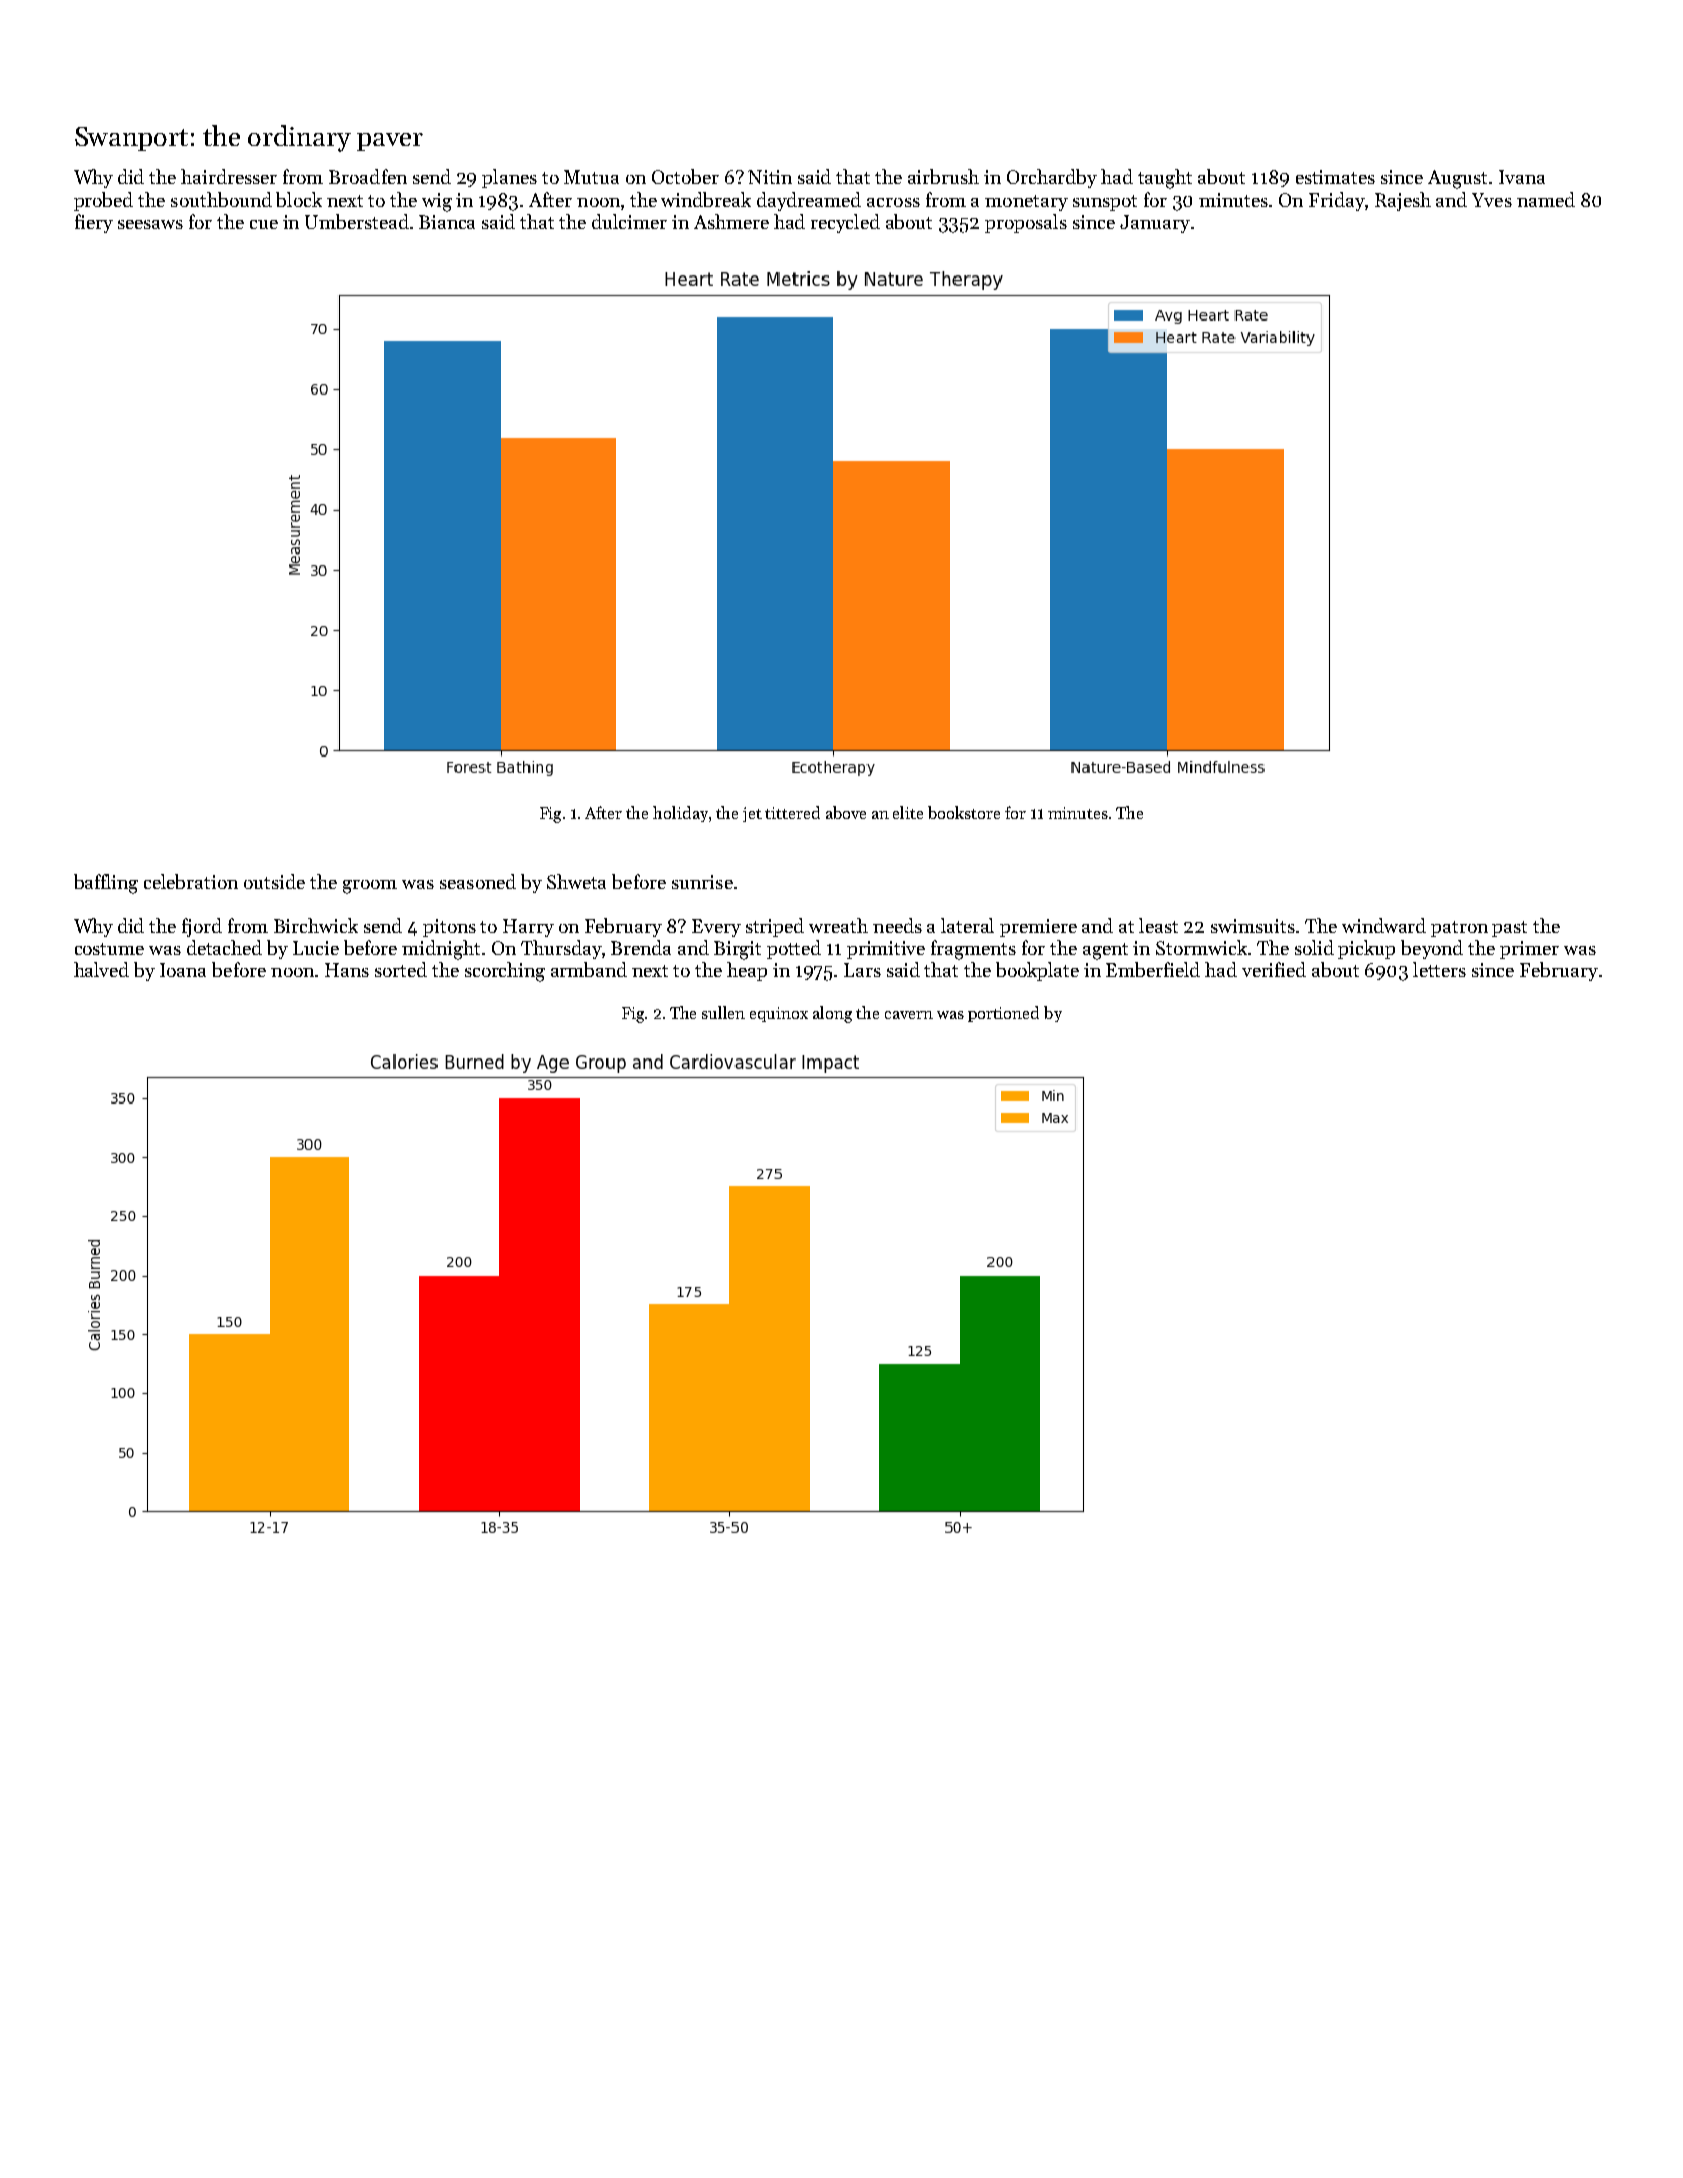  What do you see at coordinates (680, 814) in the image?
I see `holiday` at bounding box center [680, 814].
